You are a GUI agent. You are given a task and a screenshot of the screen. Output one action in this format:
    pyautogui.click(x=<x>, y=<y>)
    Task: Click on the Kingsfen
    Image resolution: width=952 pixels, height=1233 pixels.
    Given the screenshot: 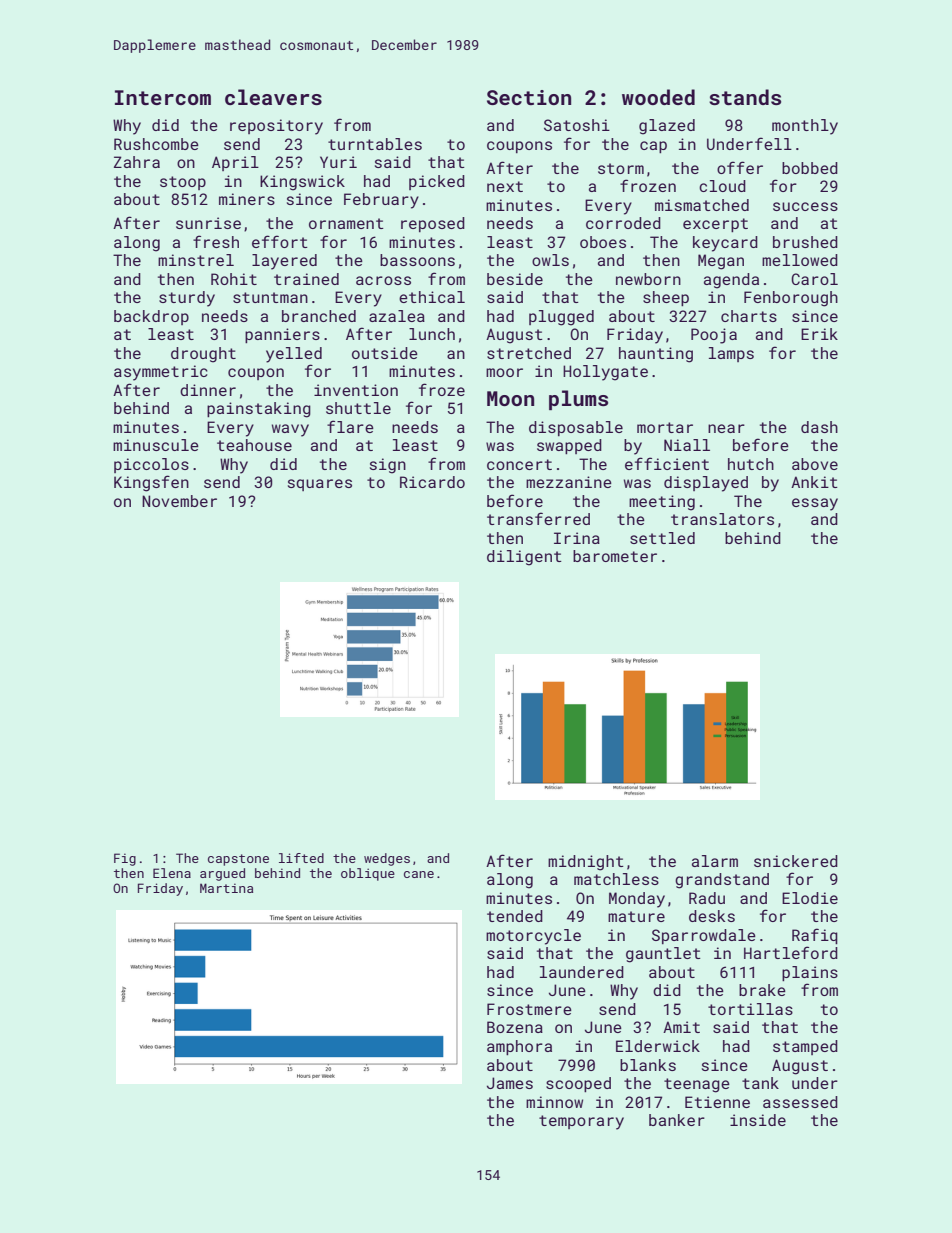 What is the action you would take?
    pyautogui.click(x=151, y=483)
